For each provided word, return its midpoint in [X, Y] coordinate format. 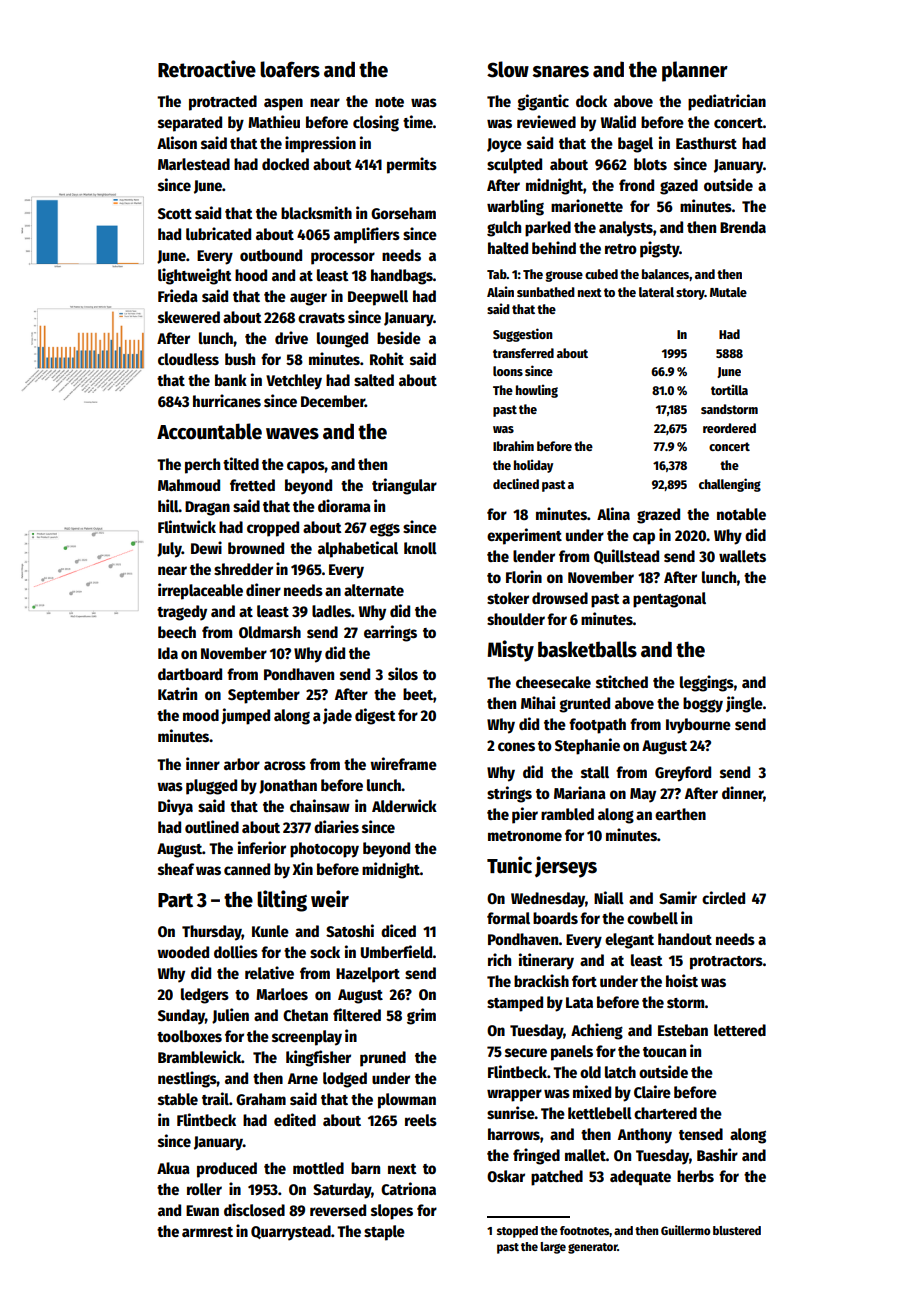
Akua [173, 1168]
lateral [656, 292]
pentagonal [669, 600]
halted [508, 248]
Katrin [177, 693]
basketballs [587, 649]
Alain [500, 291]
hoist [682, 980]
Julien [230, 1016]
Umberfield [397, 951]
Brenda [743, 227]
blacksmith [316, 212]
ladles [331, 611]
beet [418, 694]
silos [403, 673]
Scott [175, 213]
